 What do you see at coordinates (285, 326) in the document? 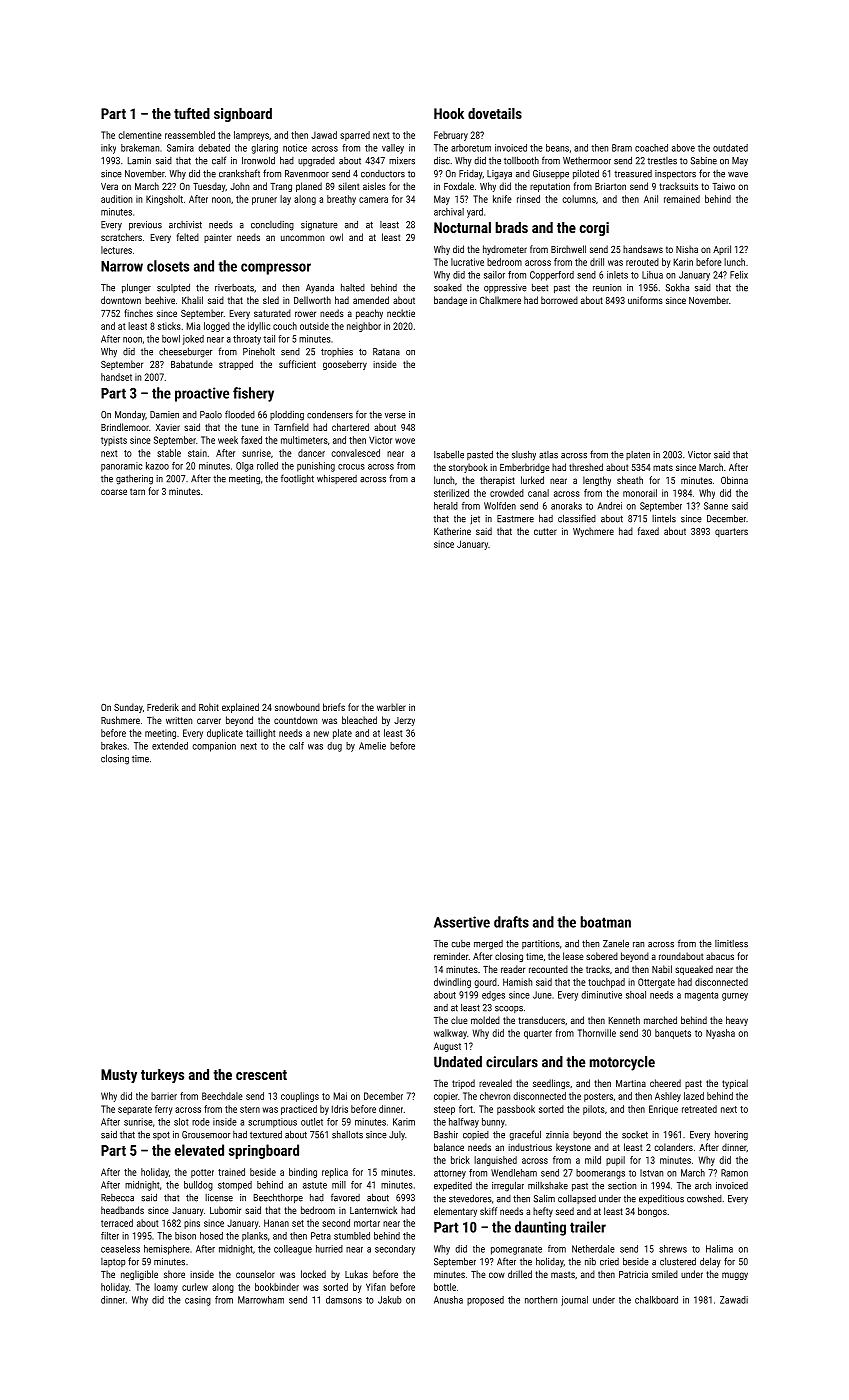
I see `couch` at bounding box center [285, 326].
